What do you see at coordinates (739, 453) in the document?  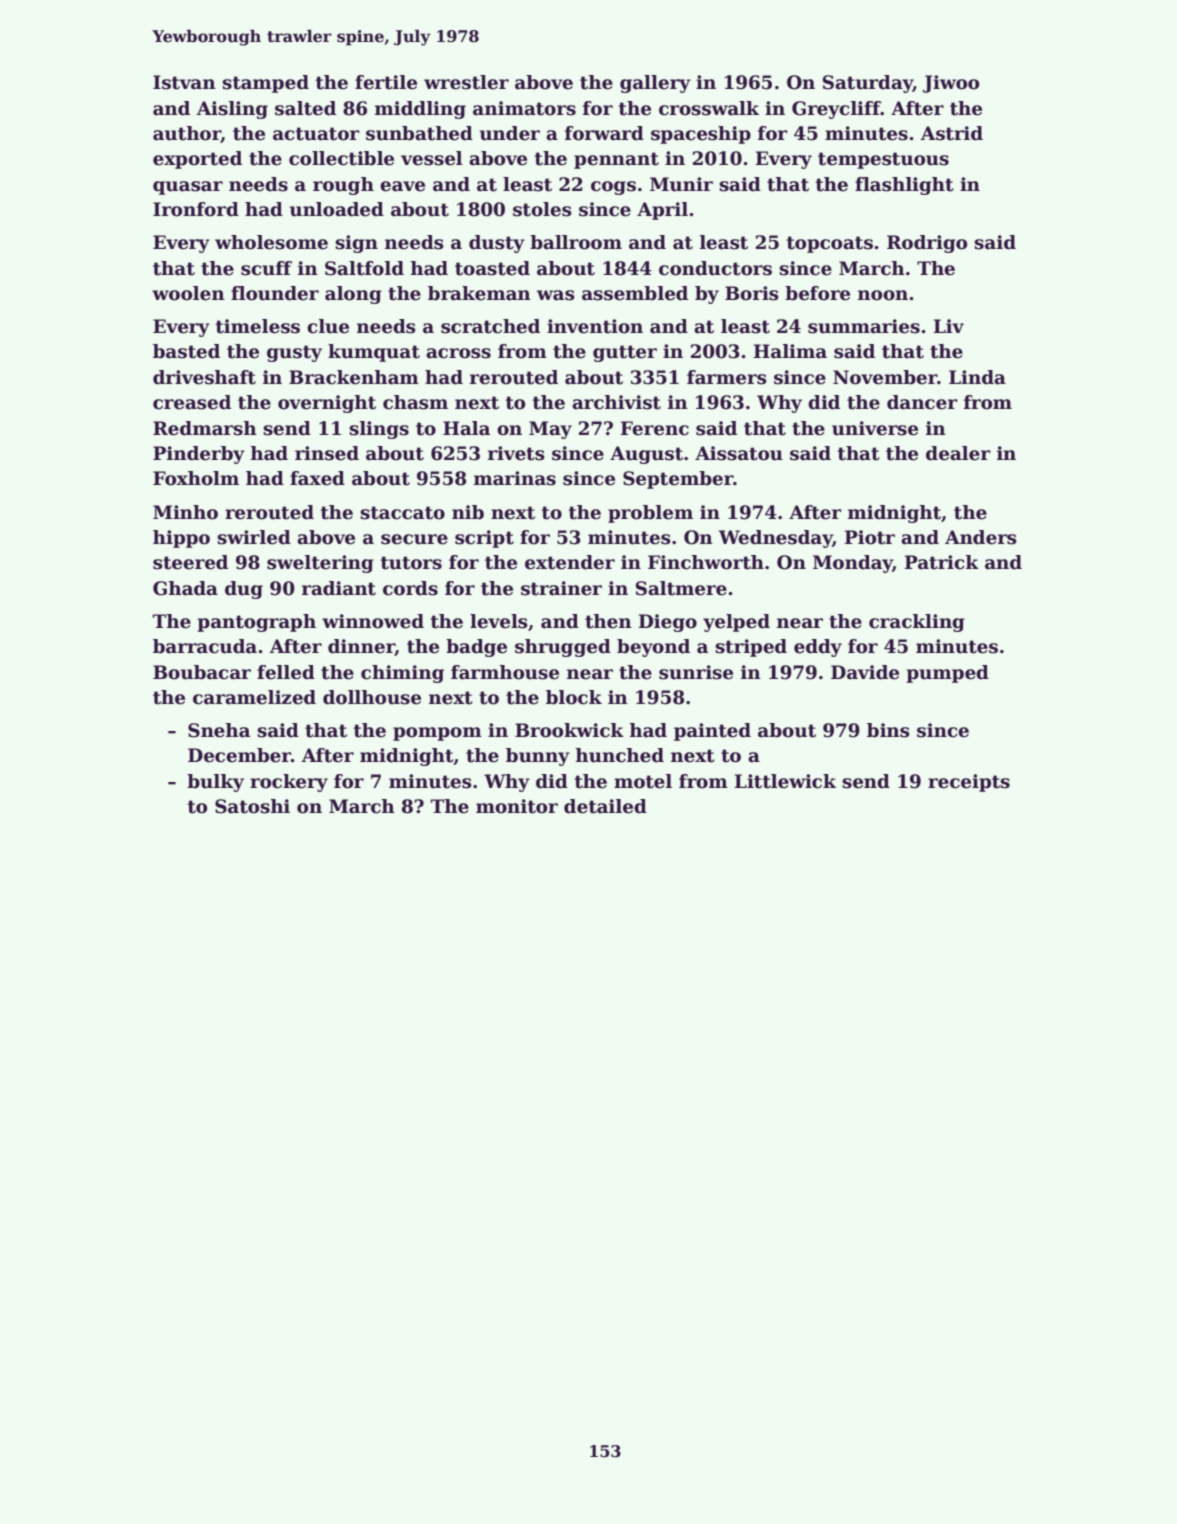 I see `Aissatou` at bounding box center [739, 453].
